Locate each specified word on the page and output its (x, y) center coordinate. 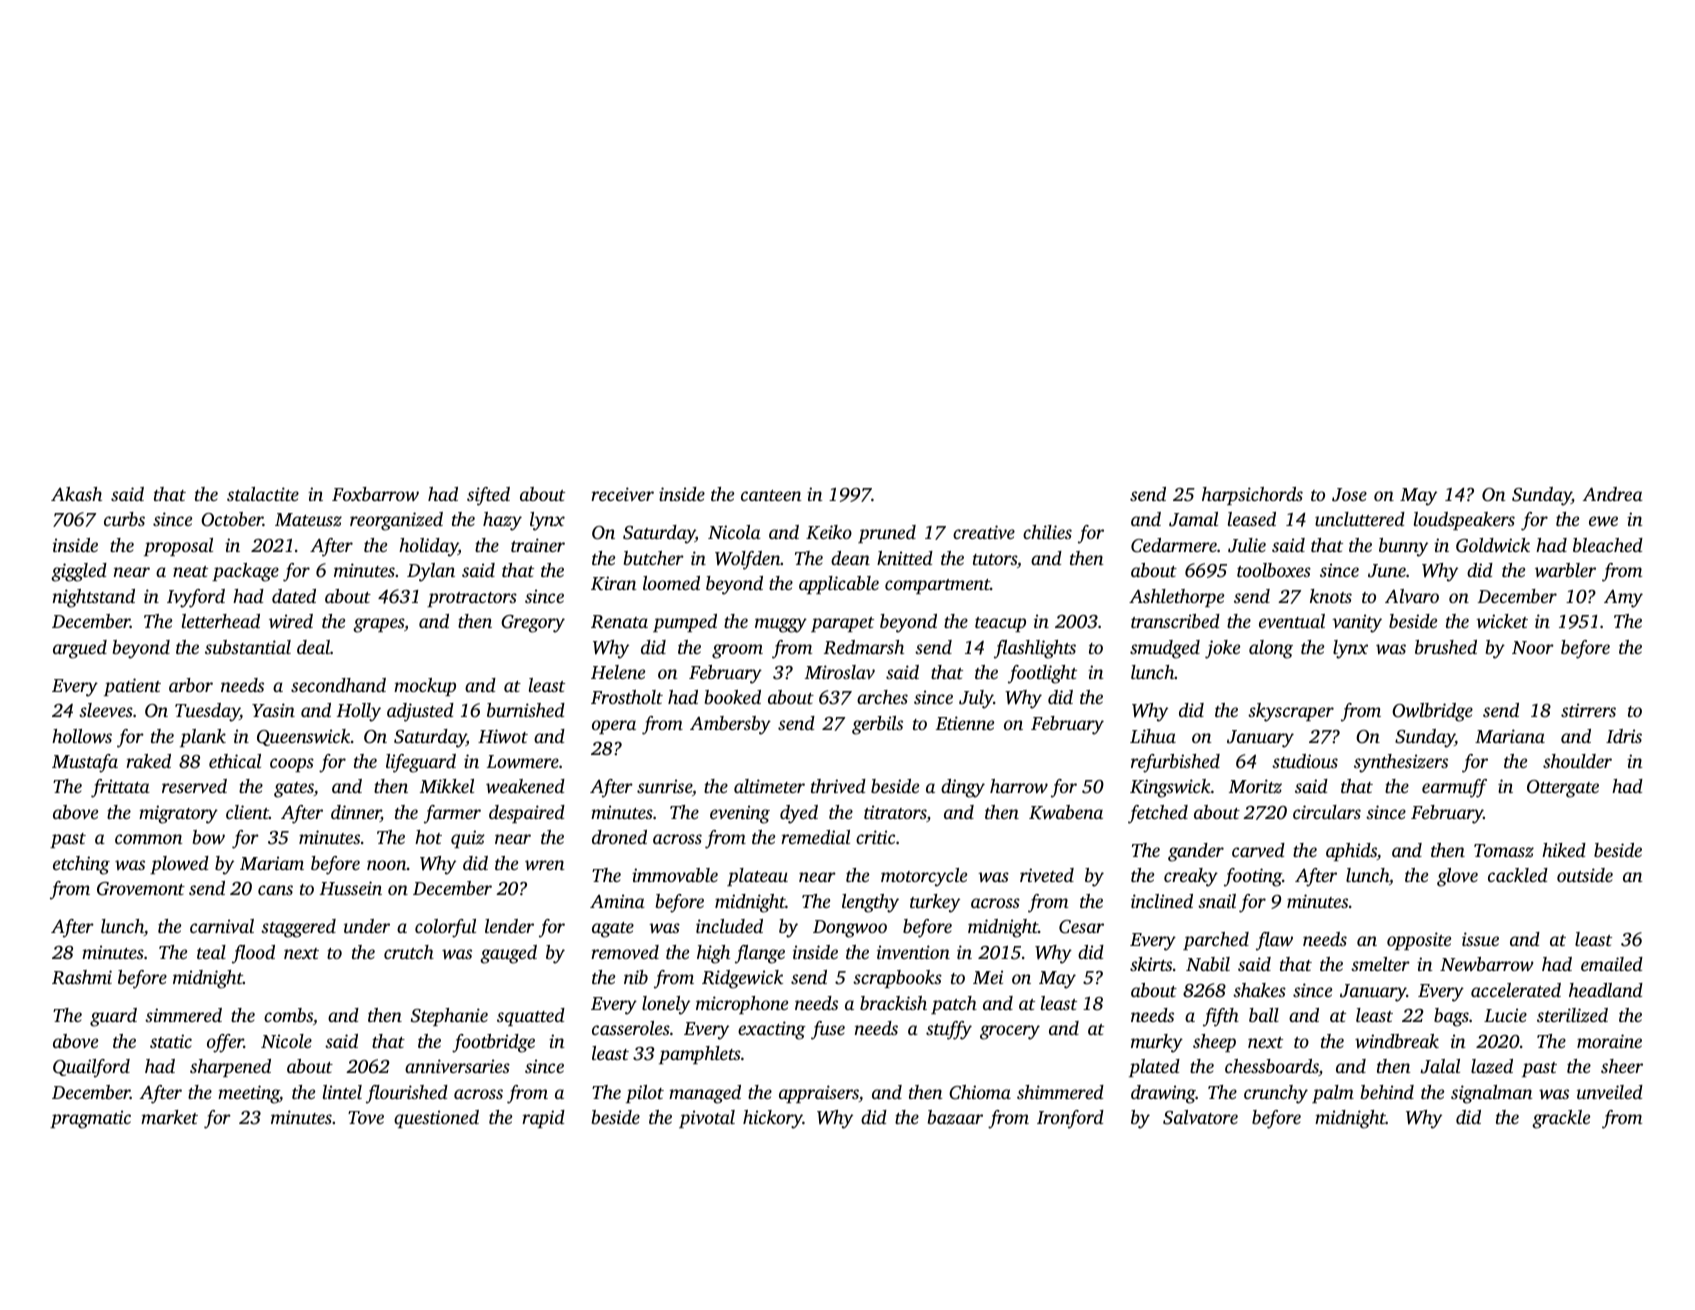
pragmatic (90, 1119)
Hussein (351, 888)
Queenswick (303, 737)
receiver (622, 494)
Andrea (1613, 494)
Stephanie (449, 1017)
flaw (1274, 941)
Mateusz (308, 519)
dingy (963, 788)
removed (625, 952)
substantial (248, 647)
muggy (781, 625)
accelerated (1516, 990)
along (1271, 649)
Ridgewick (742, 979)
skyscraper (1291, 712)
